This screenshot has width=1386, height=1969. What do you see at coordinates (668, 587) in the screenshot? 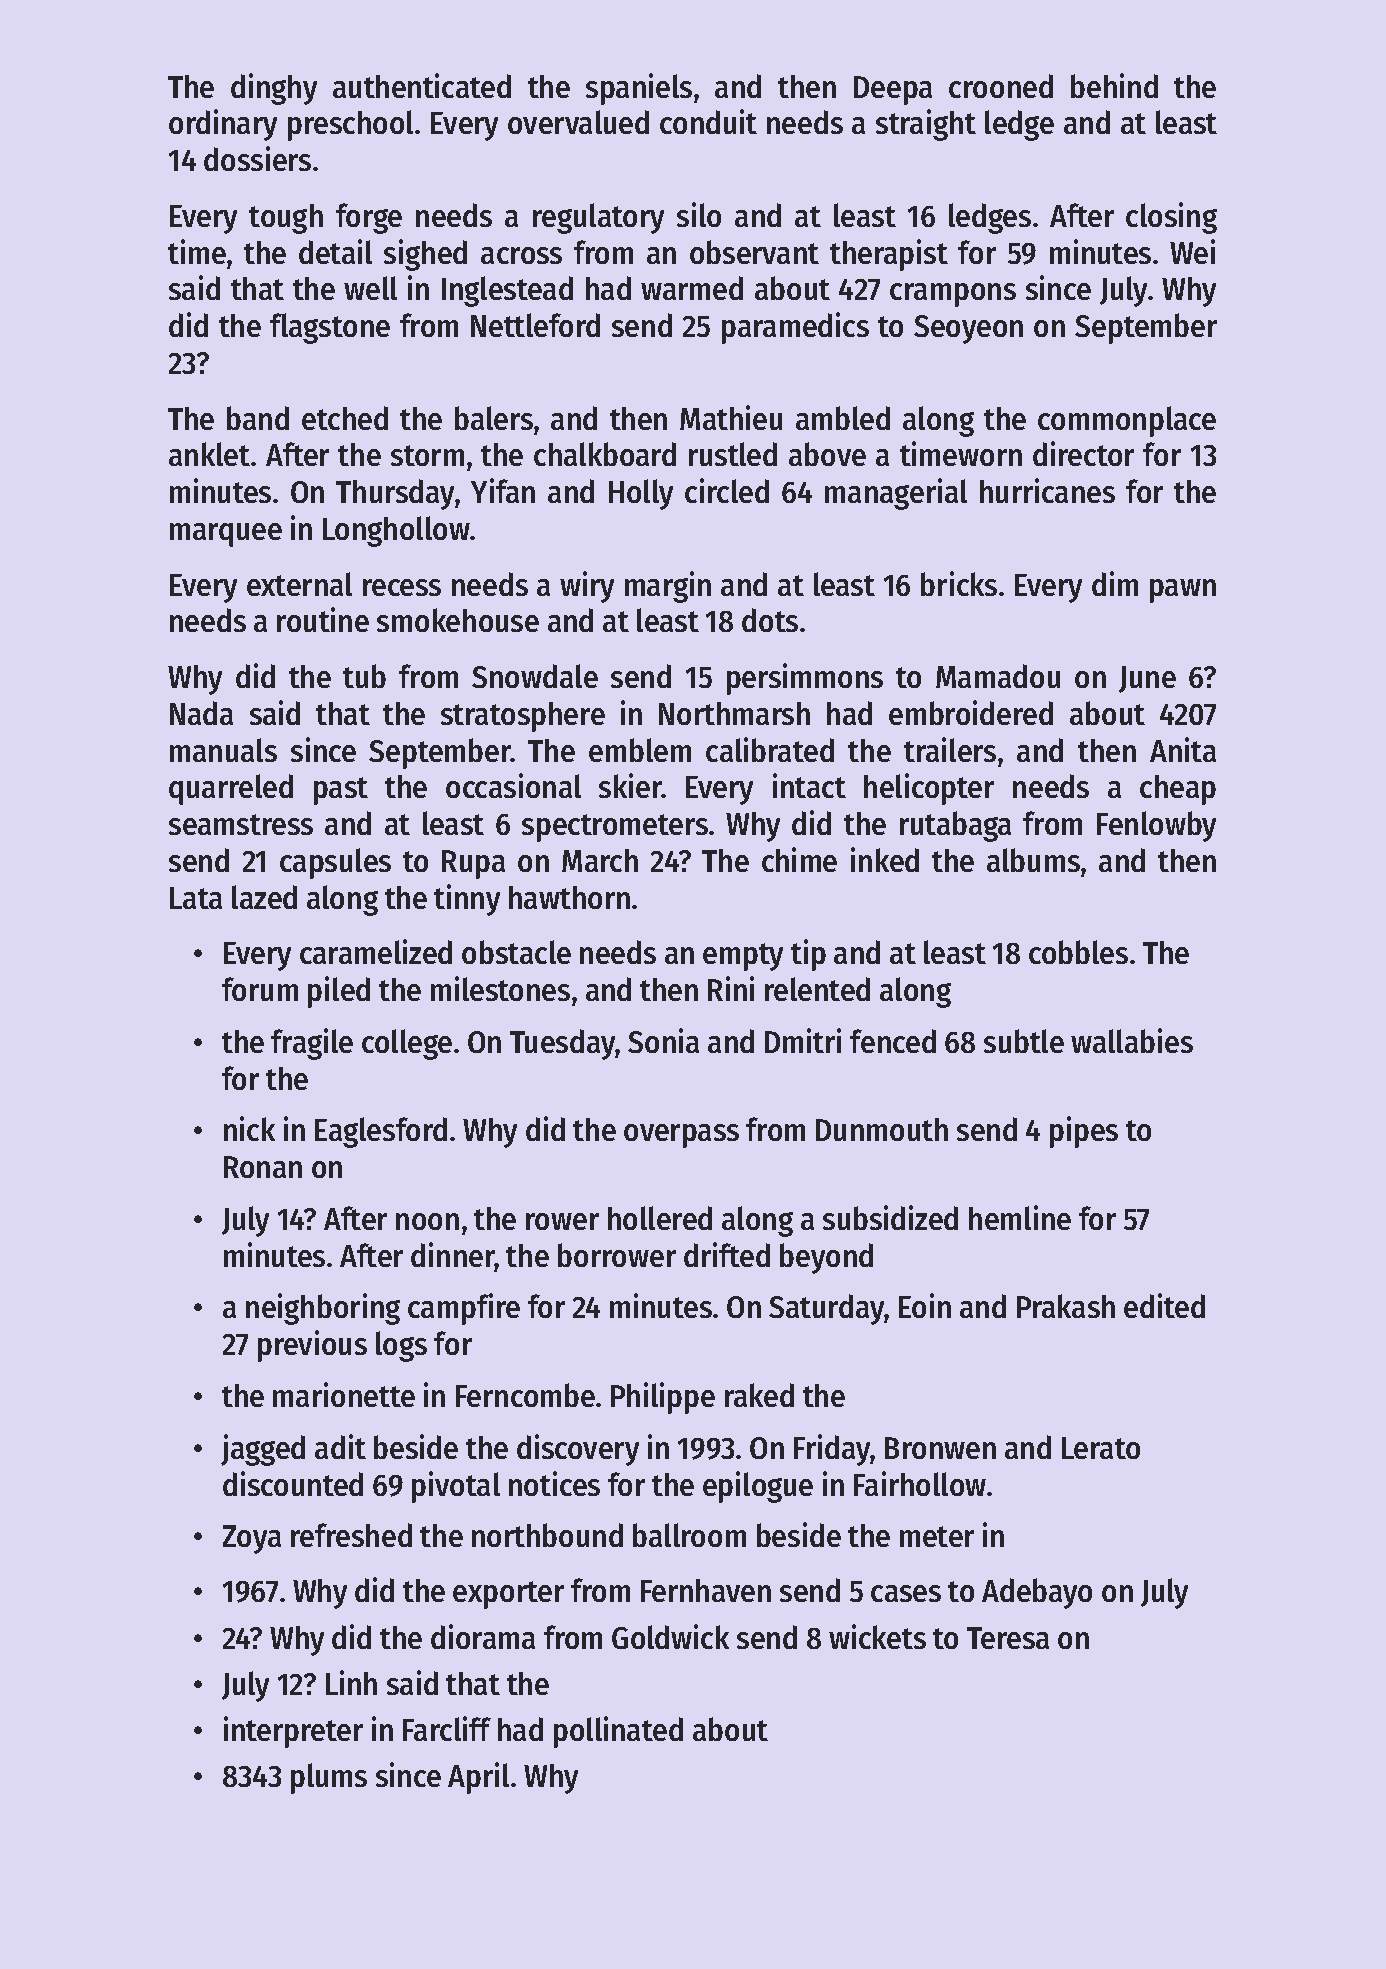
I see `margin` at bounding box center [668, 587].
